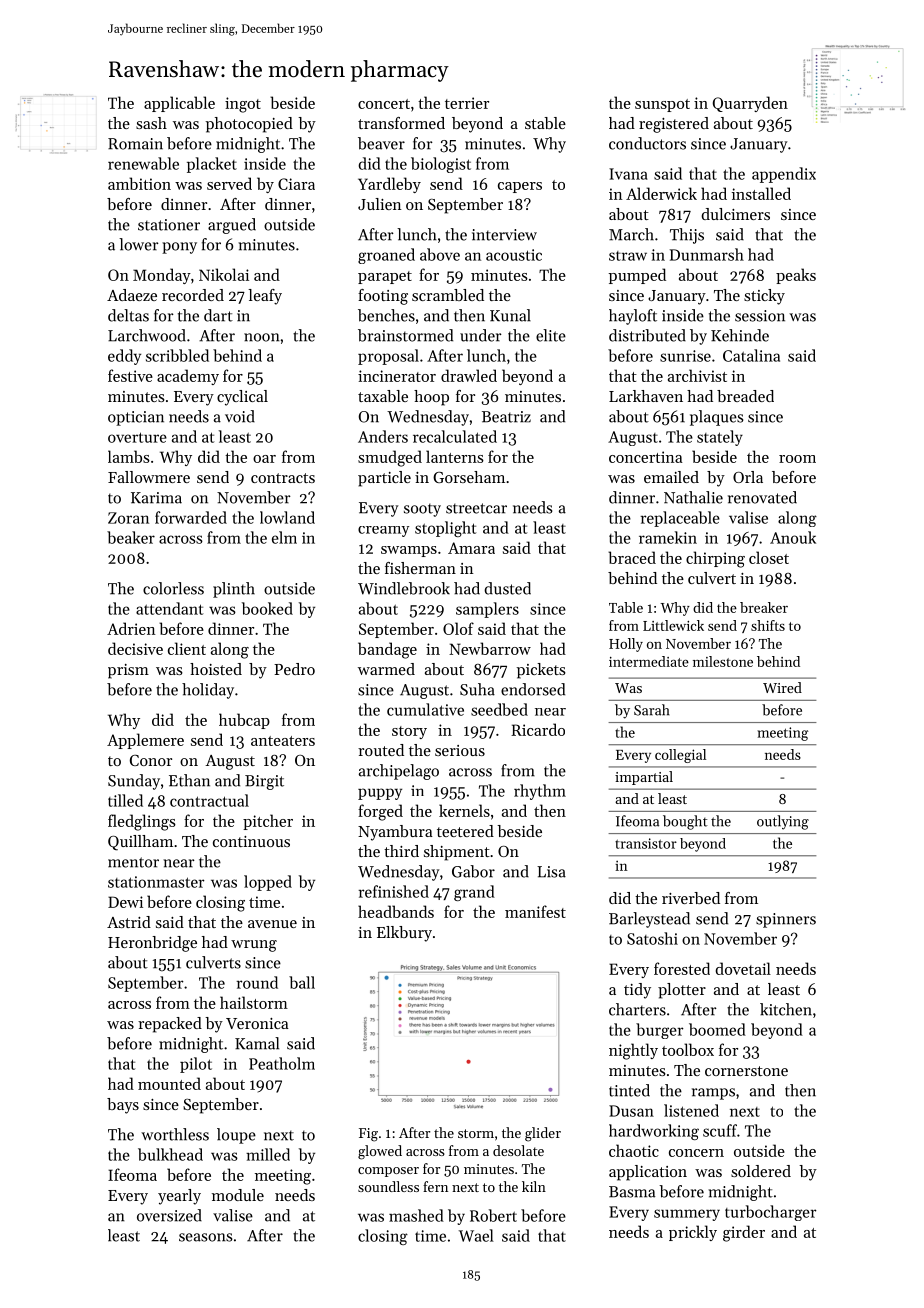 The image size is (924, 1308). I want to click on elm, so click(284, 537).
